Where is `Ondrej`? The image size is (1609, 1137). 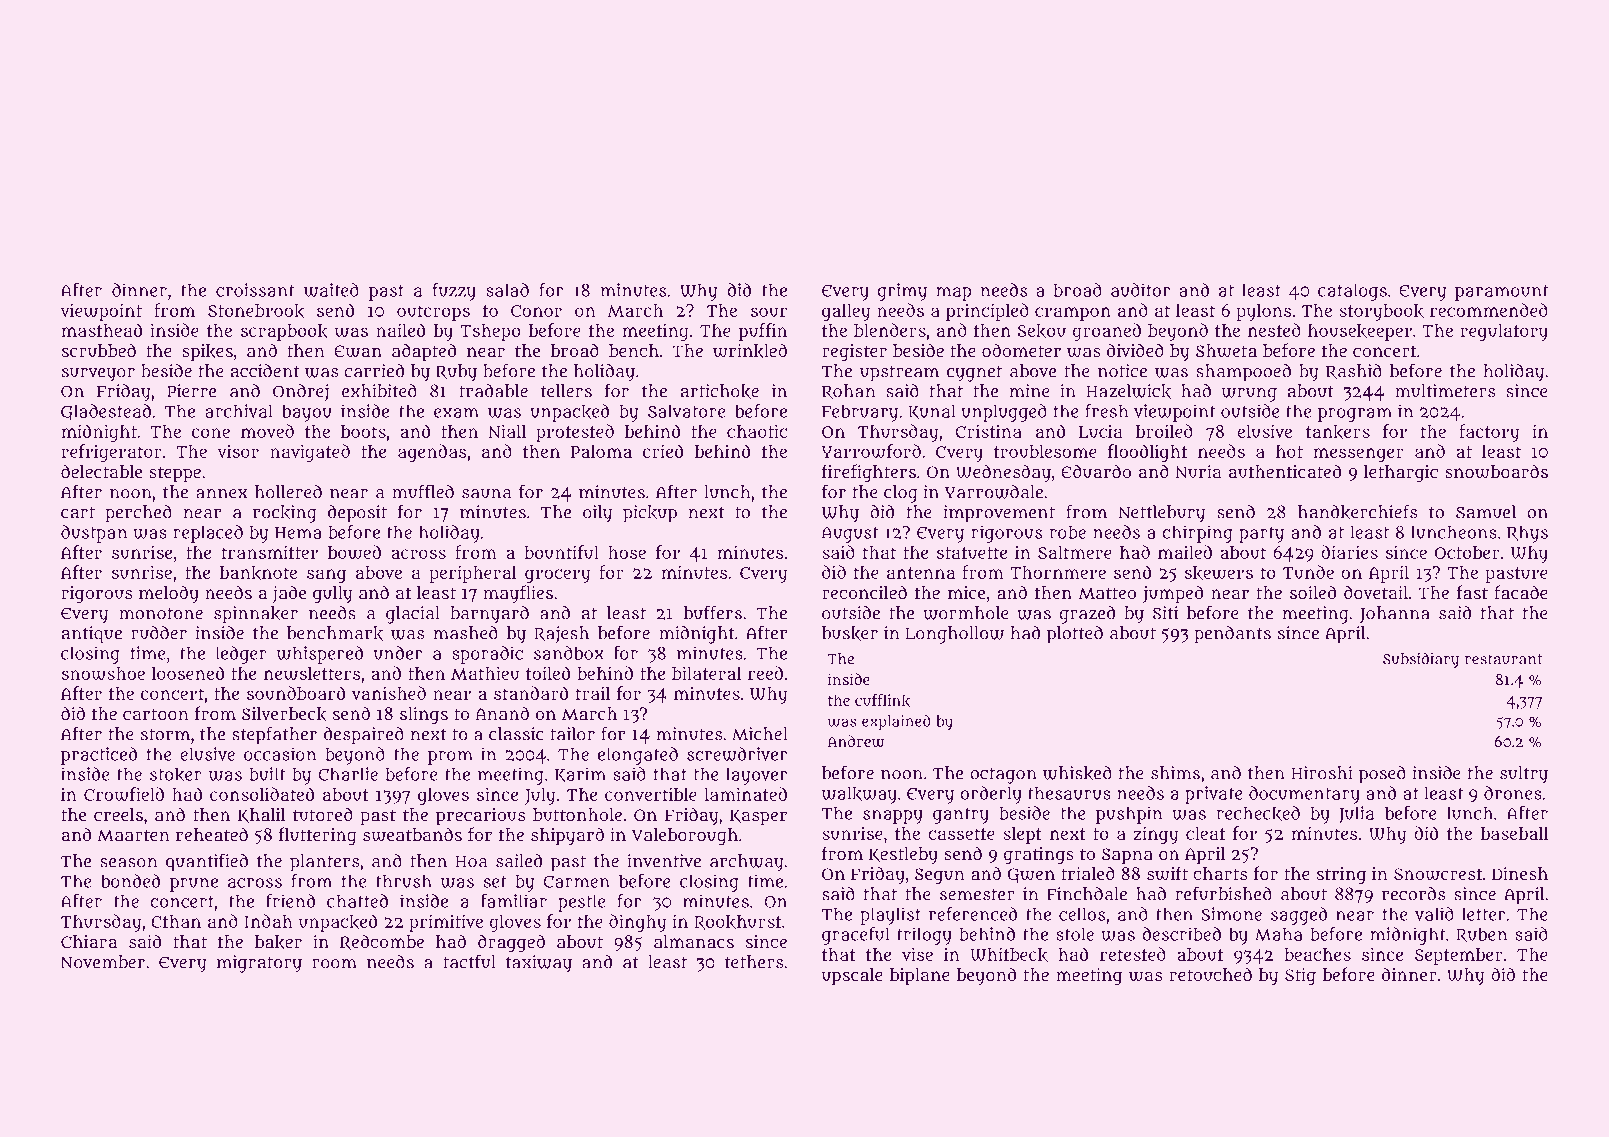
Ondrej is located at coordinates (301, 392).
